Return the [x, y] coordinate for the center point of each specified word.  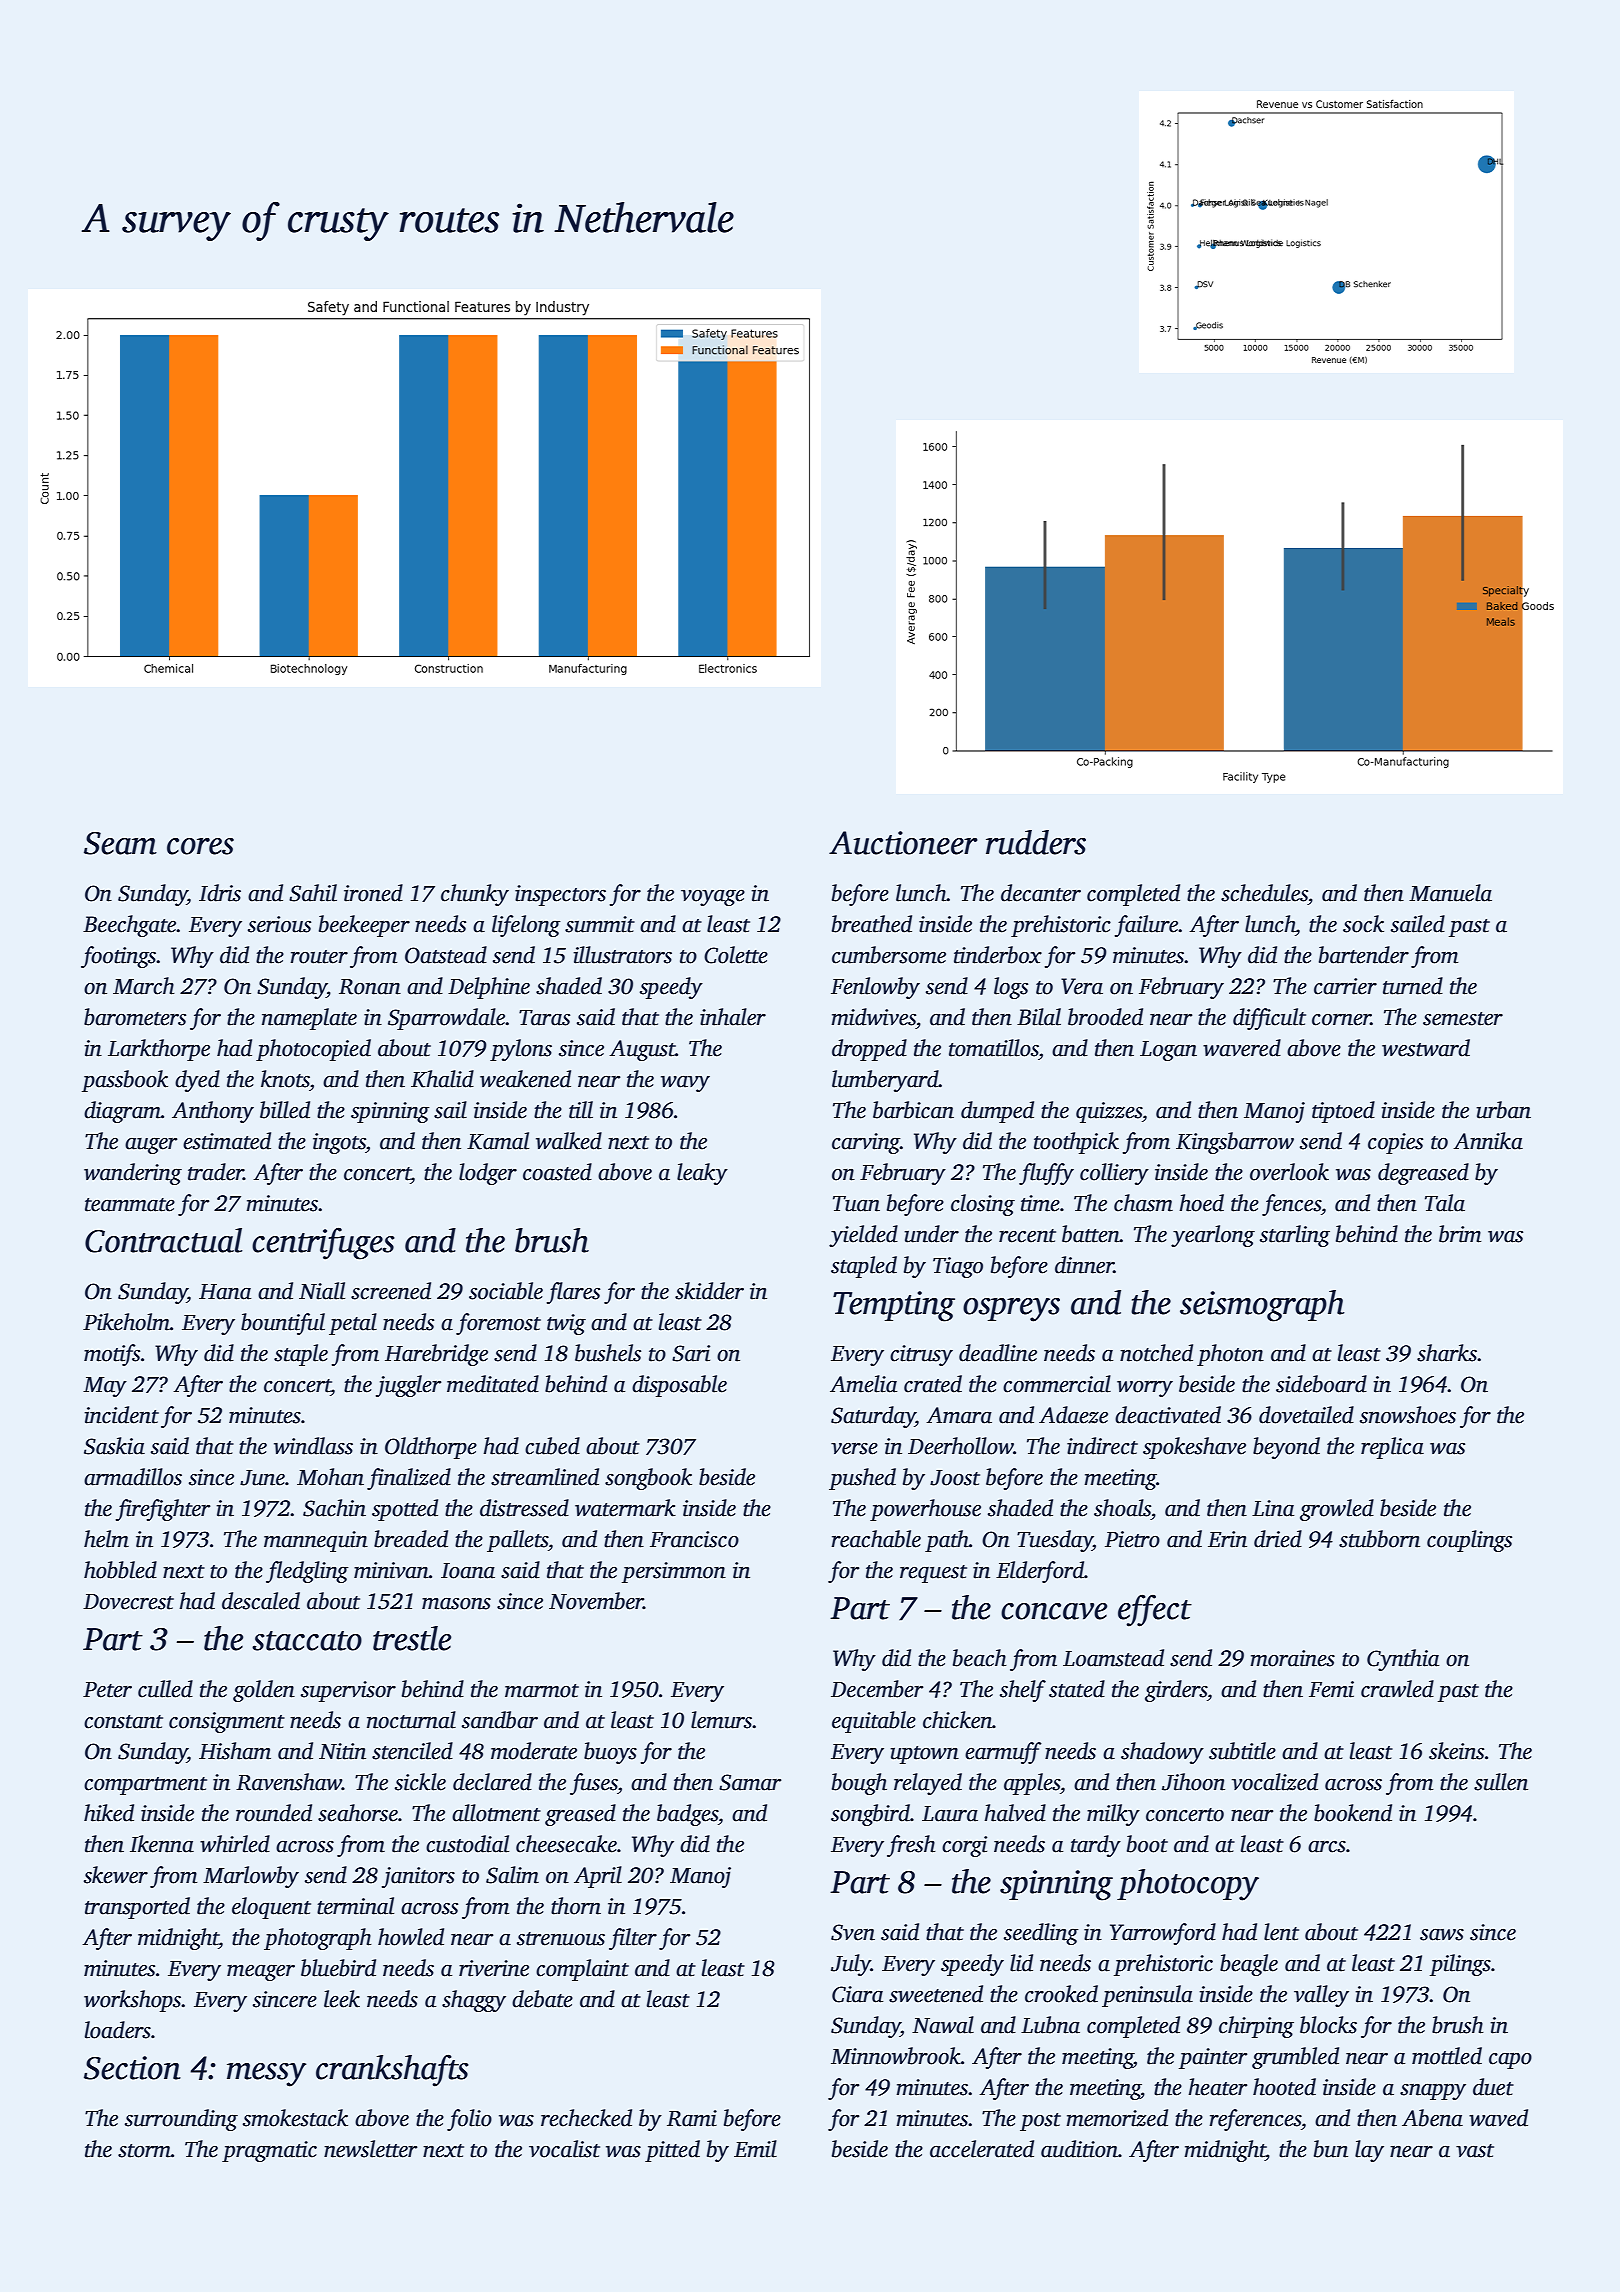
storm [144, 2151]
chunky [475, 895]
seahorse [358, 1813]
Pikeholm [126, 1322]
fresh [911, 1846]
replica [1392, 1448]
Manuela [1450, 893]
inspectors [560, 895]
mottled [1447, 2056]
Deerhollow [960, 1446]
